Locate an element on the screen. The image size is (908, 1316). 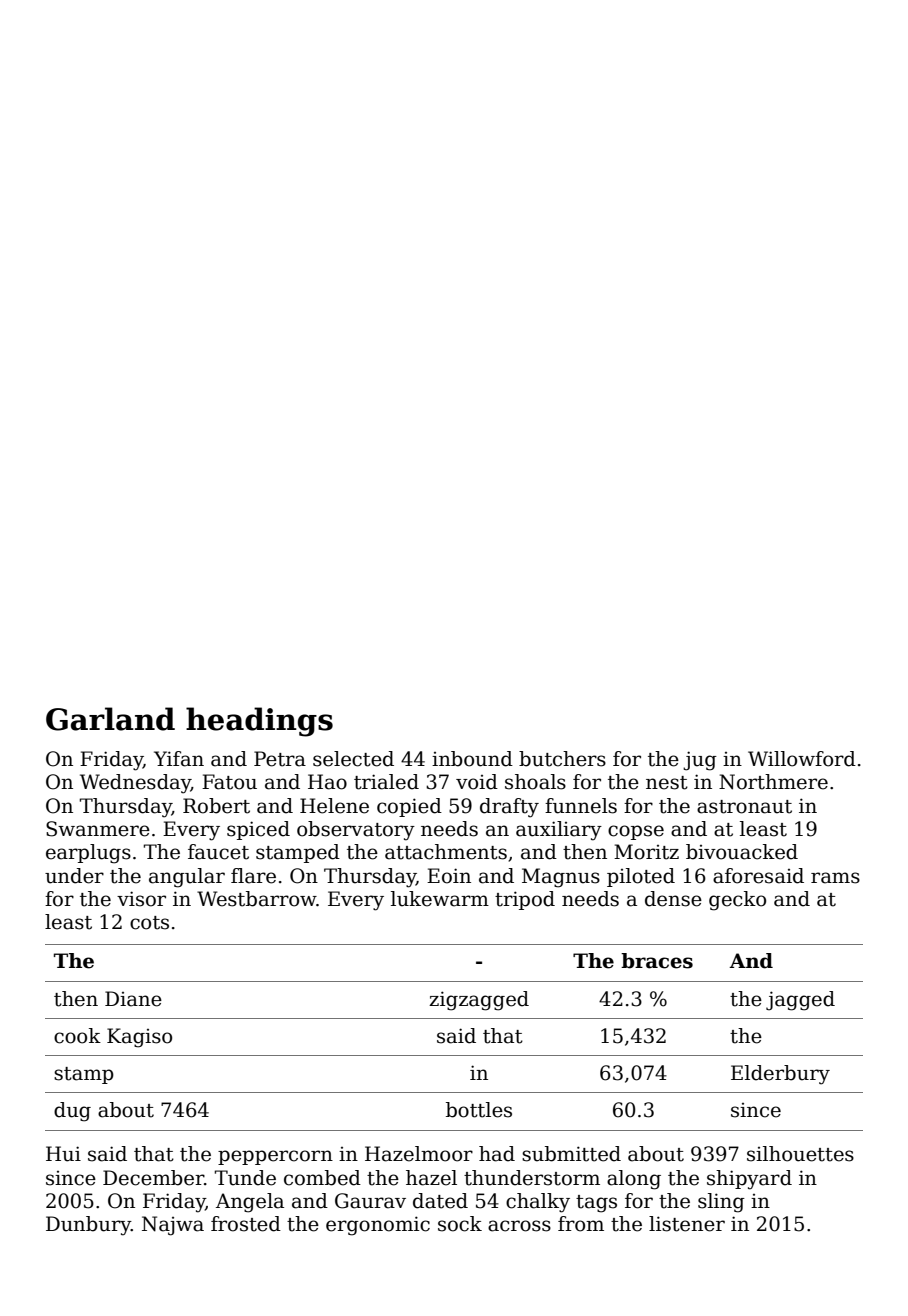
Kagiso is located at coordinates (139, 1038).
